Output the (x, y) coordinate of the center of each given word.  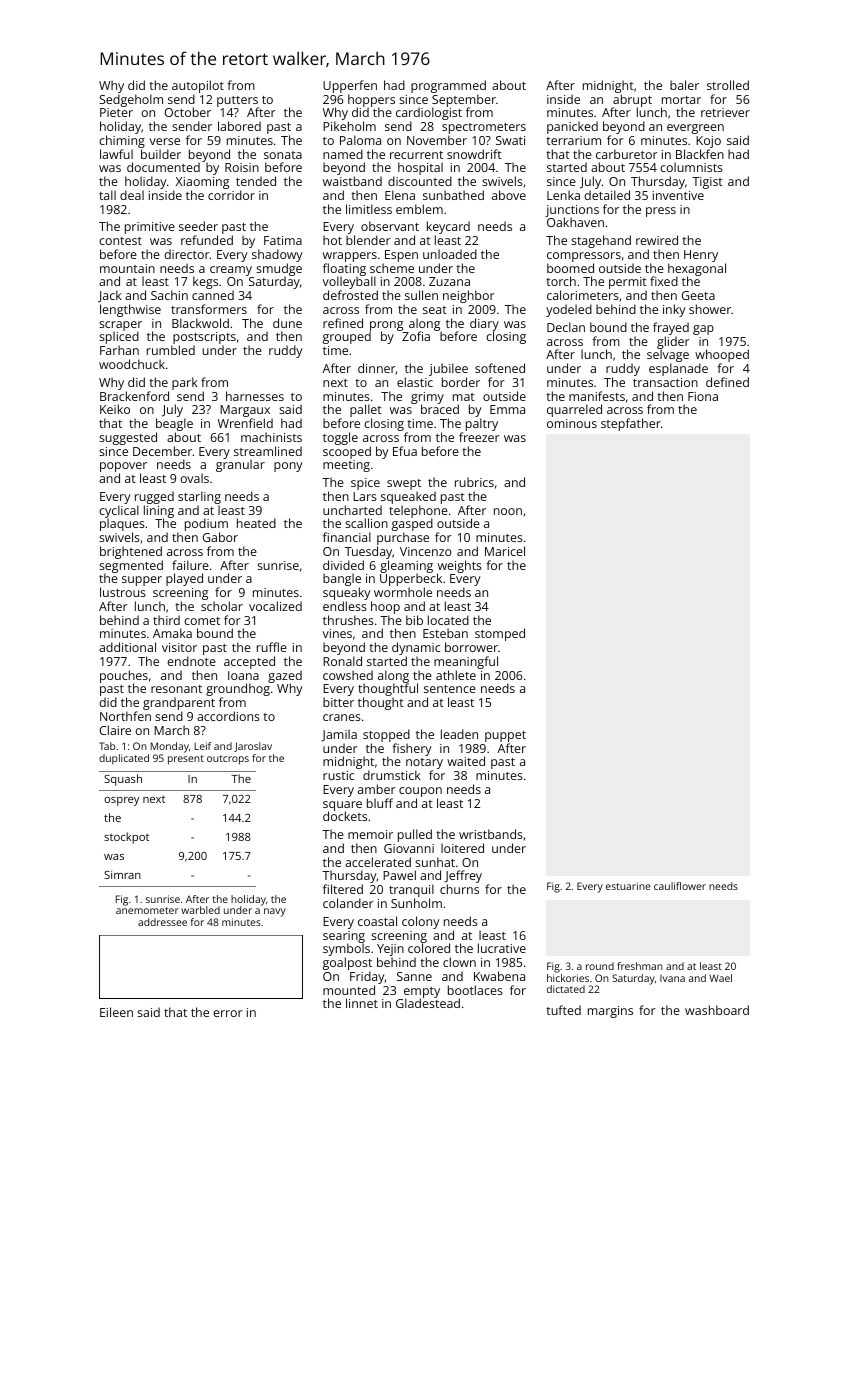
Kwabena (499, 976)
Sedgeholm (131, 100)
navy (275, 912)
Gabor (220, 537)
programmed (448, 86)
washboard (717, 1010)
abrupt (632, 101)
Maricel (505, 551)
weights (459, 567)
